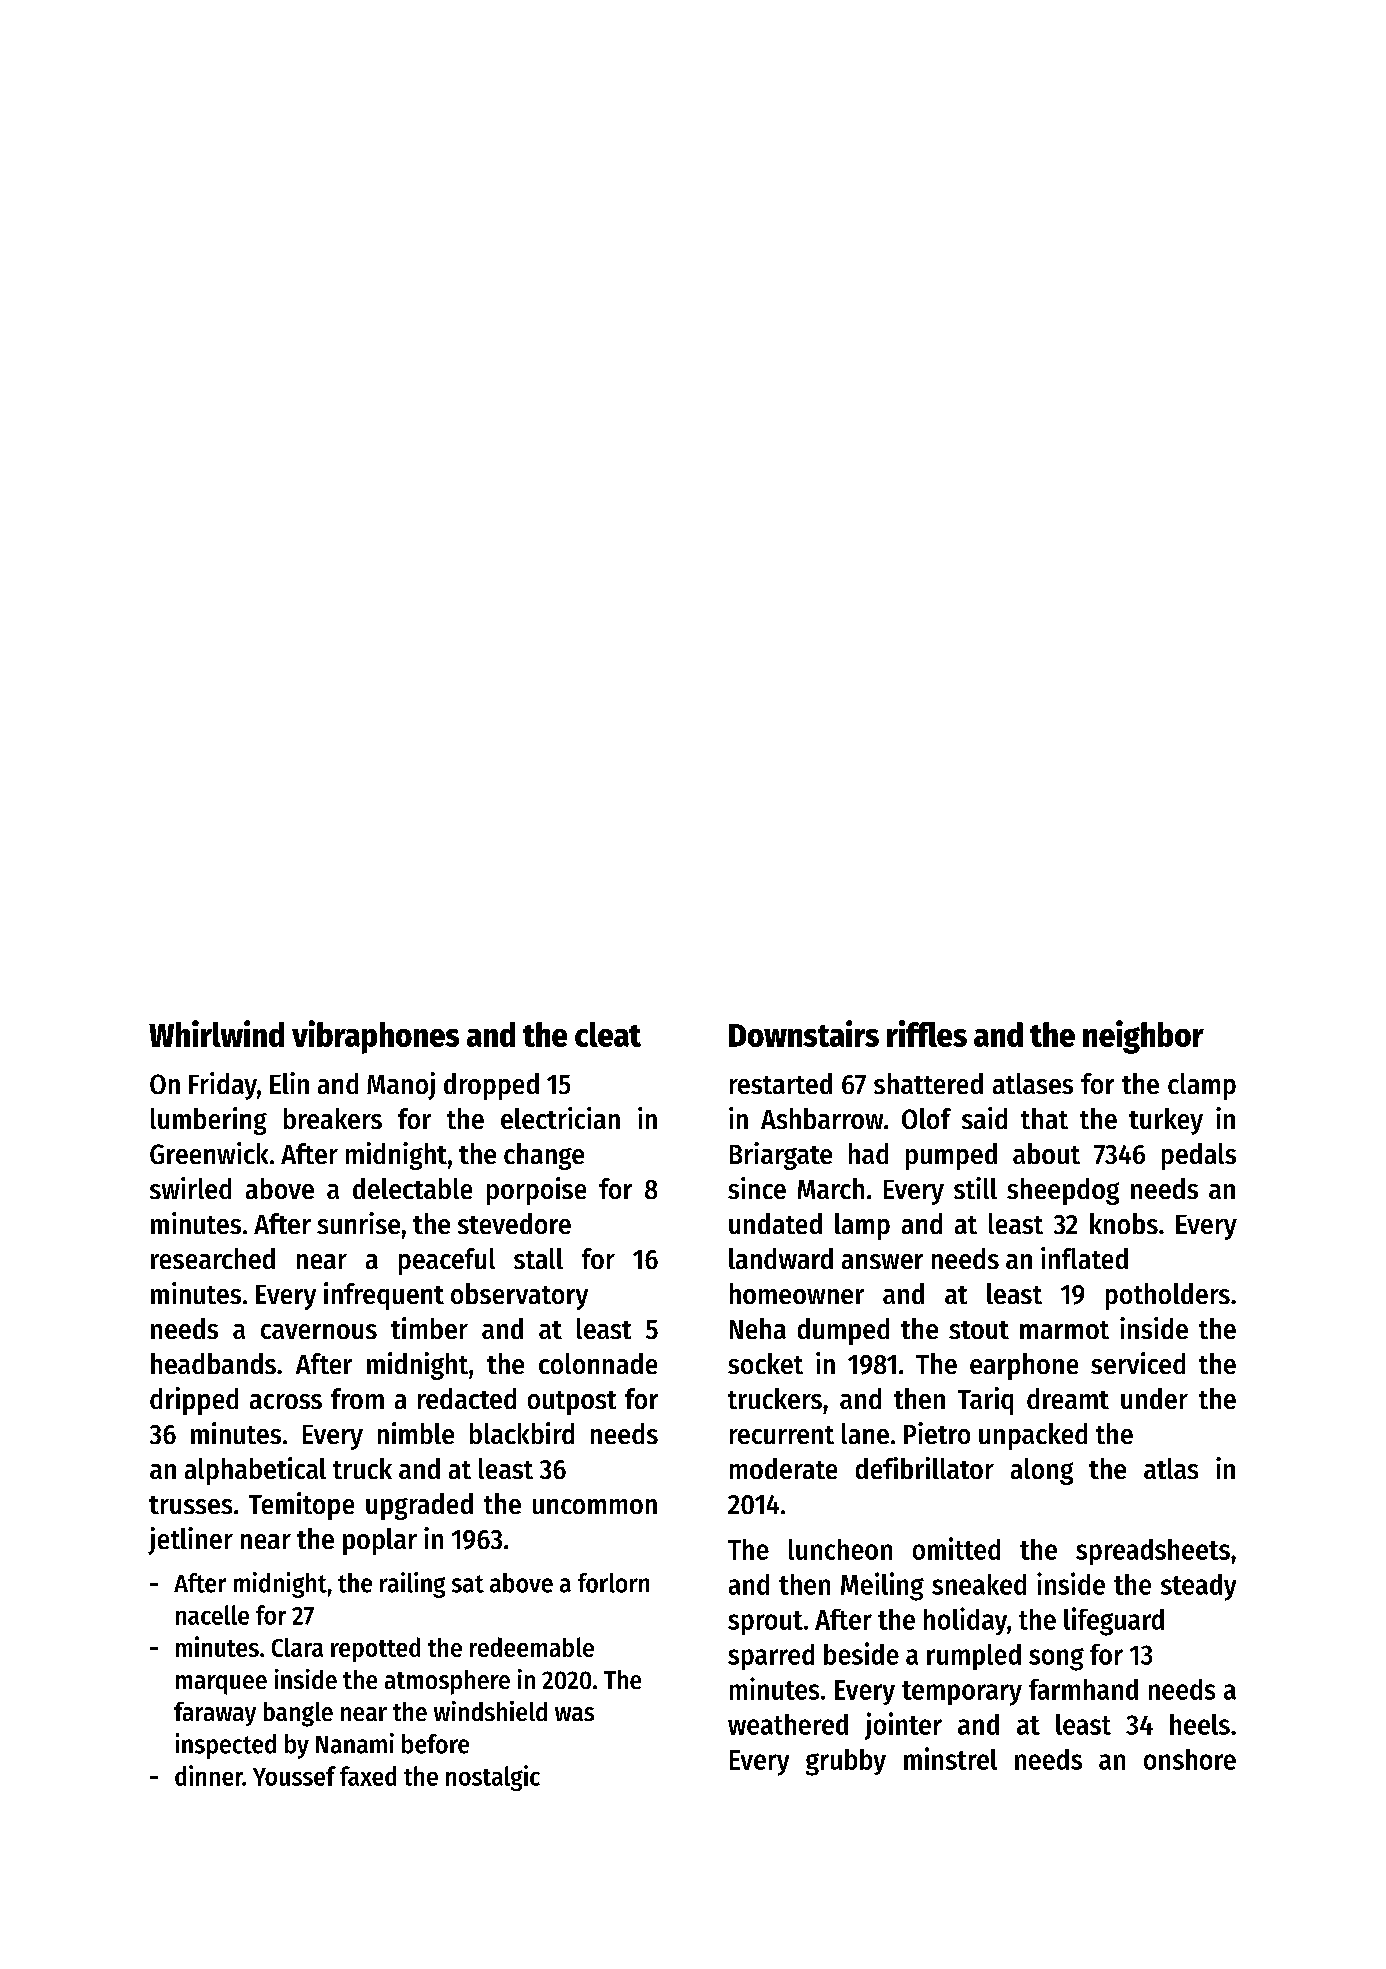 This document has width=1386, height=1969. I want to click on Downstairs, so click(804, 1033).
